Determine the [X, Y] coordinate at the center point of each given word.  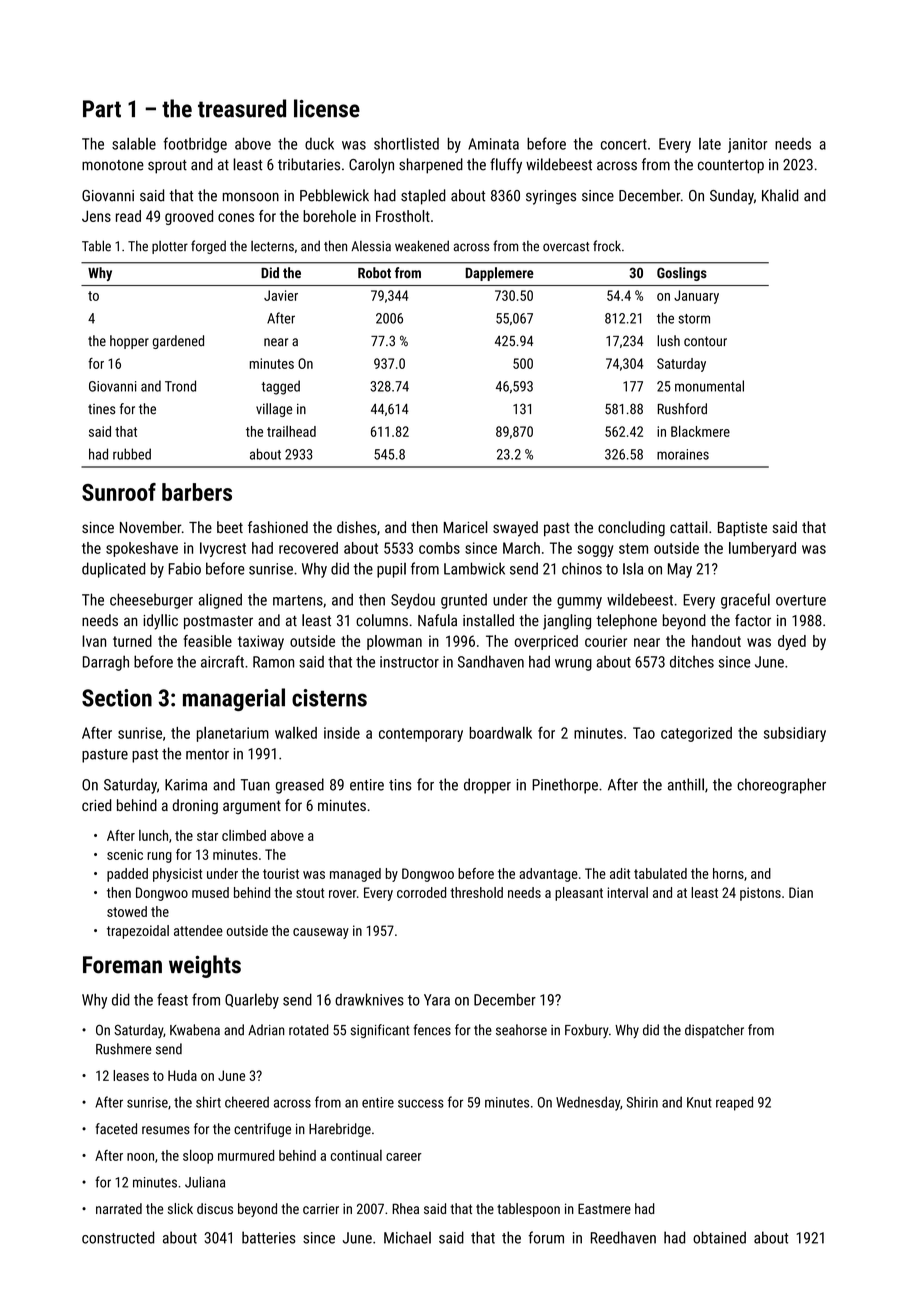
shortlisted [406, 143]
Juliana [205, 1182]
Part [102, 109]
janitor [747, 145]
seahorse [521, 1030]
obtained [719, 1237]
